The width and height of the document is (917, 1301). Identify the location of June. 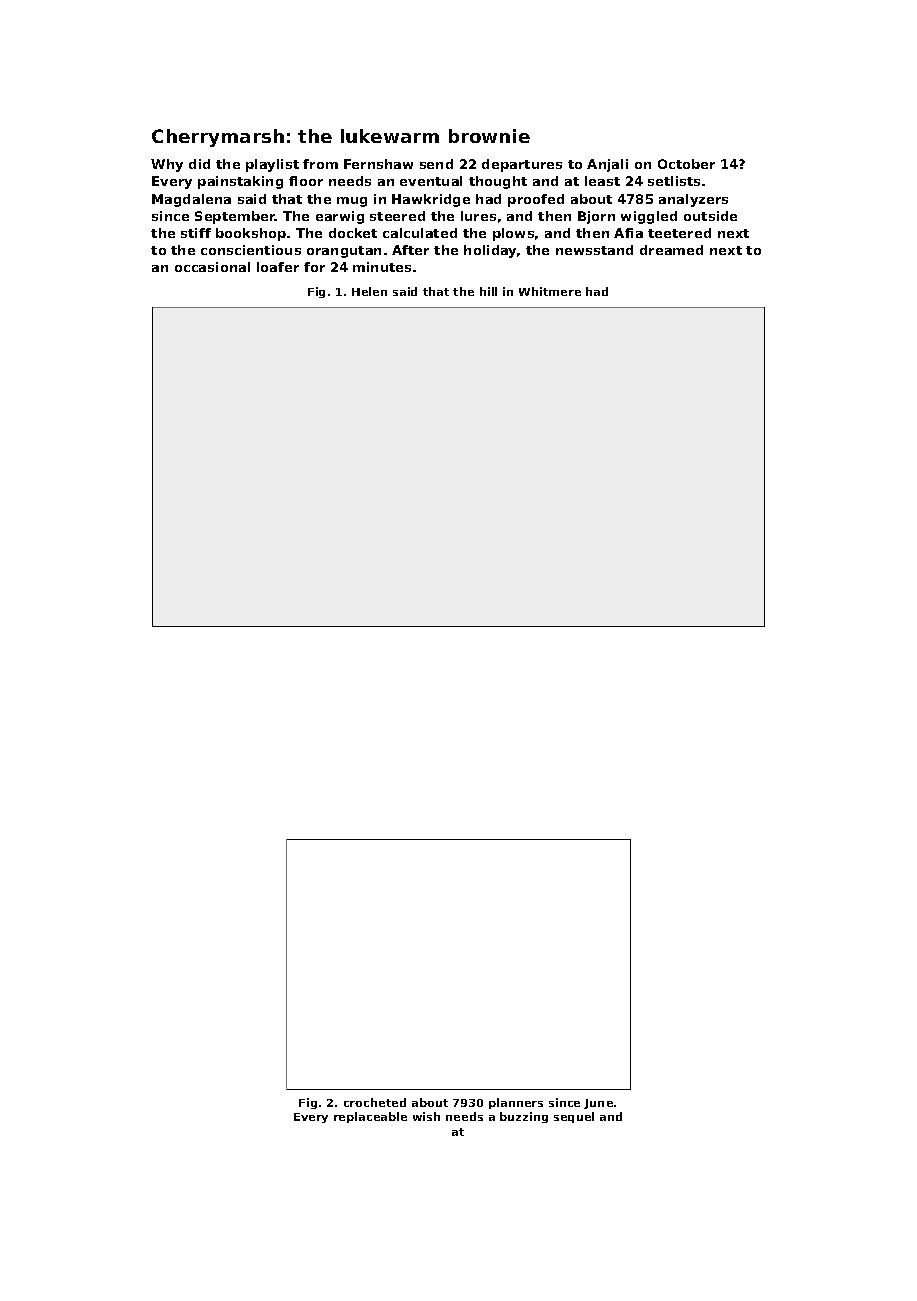
(598, 1104).
